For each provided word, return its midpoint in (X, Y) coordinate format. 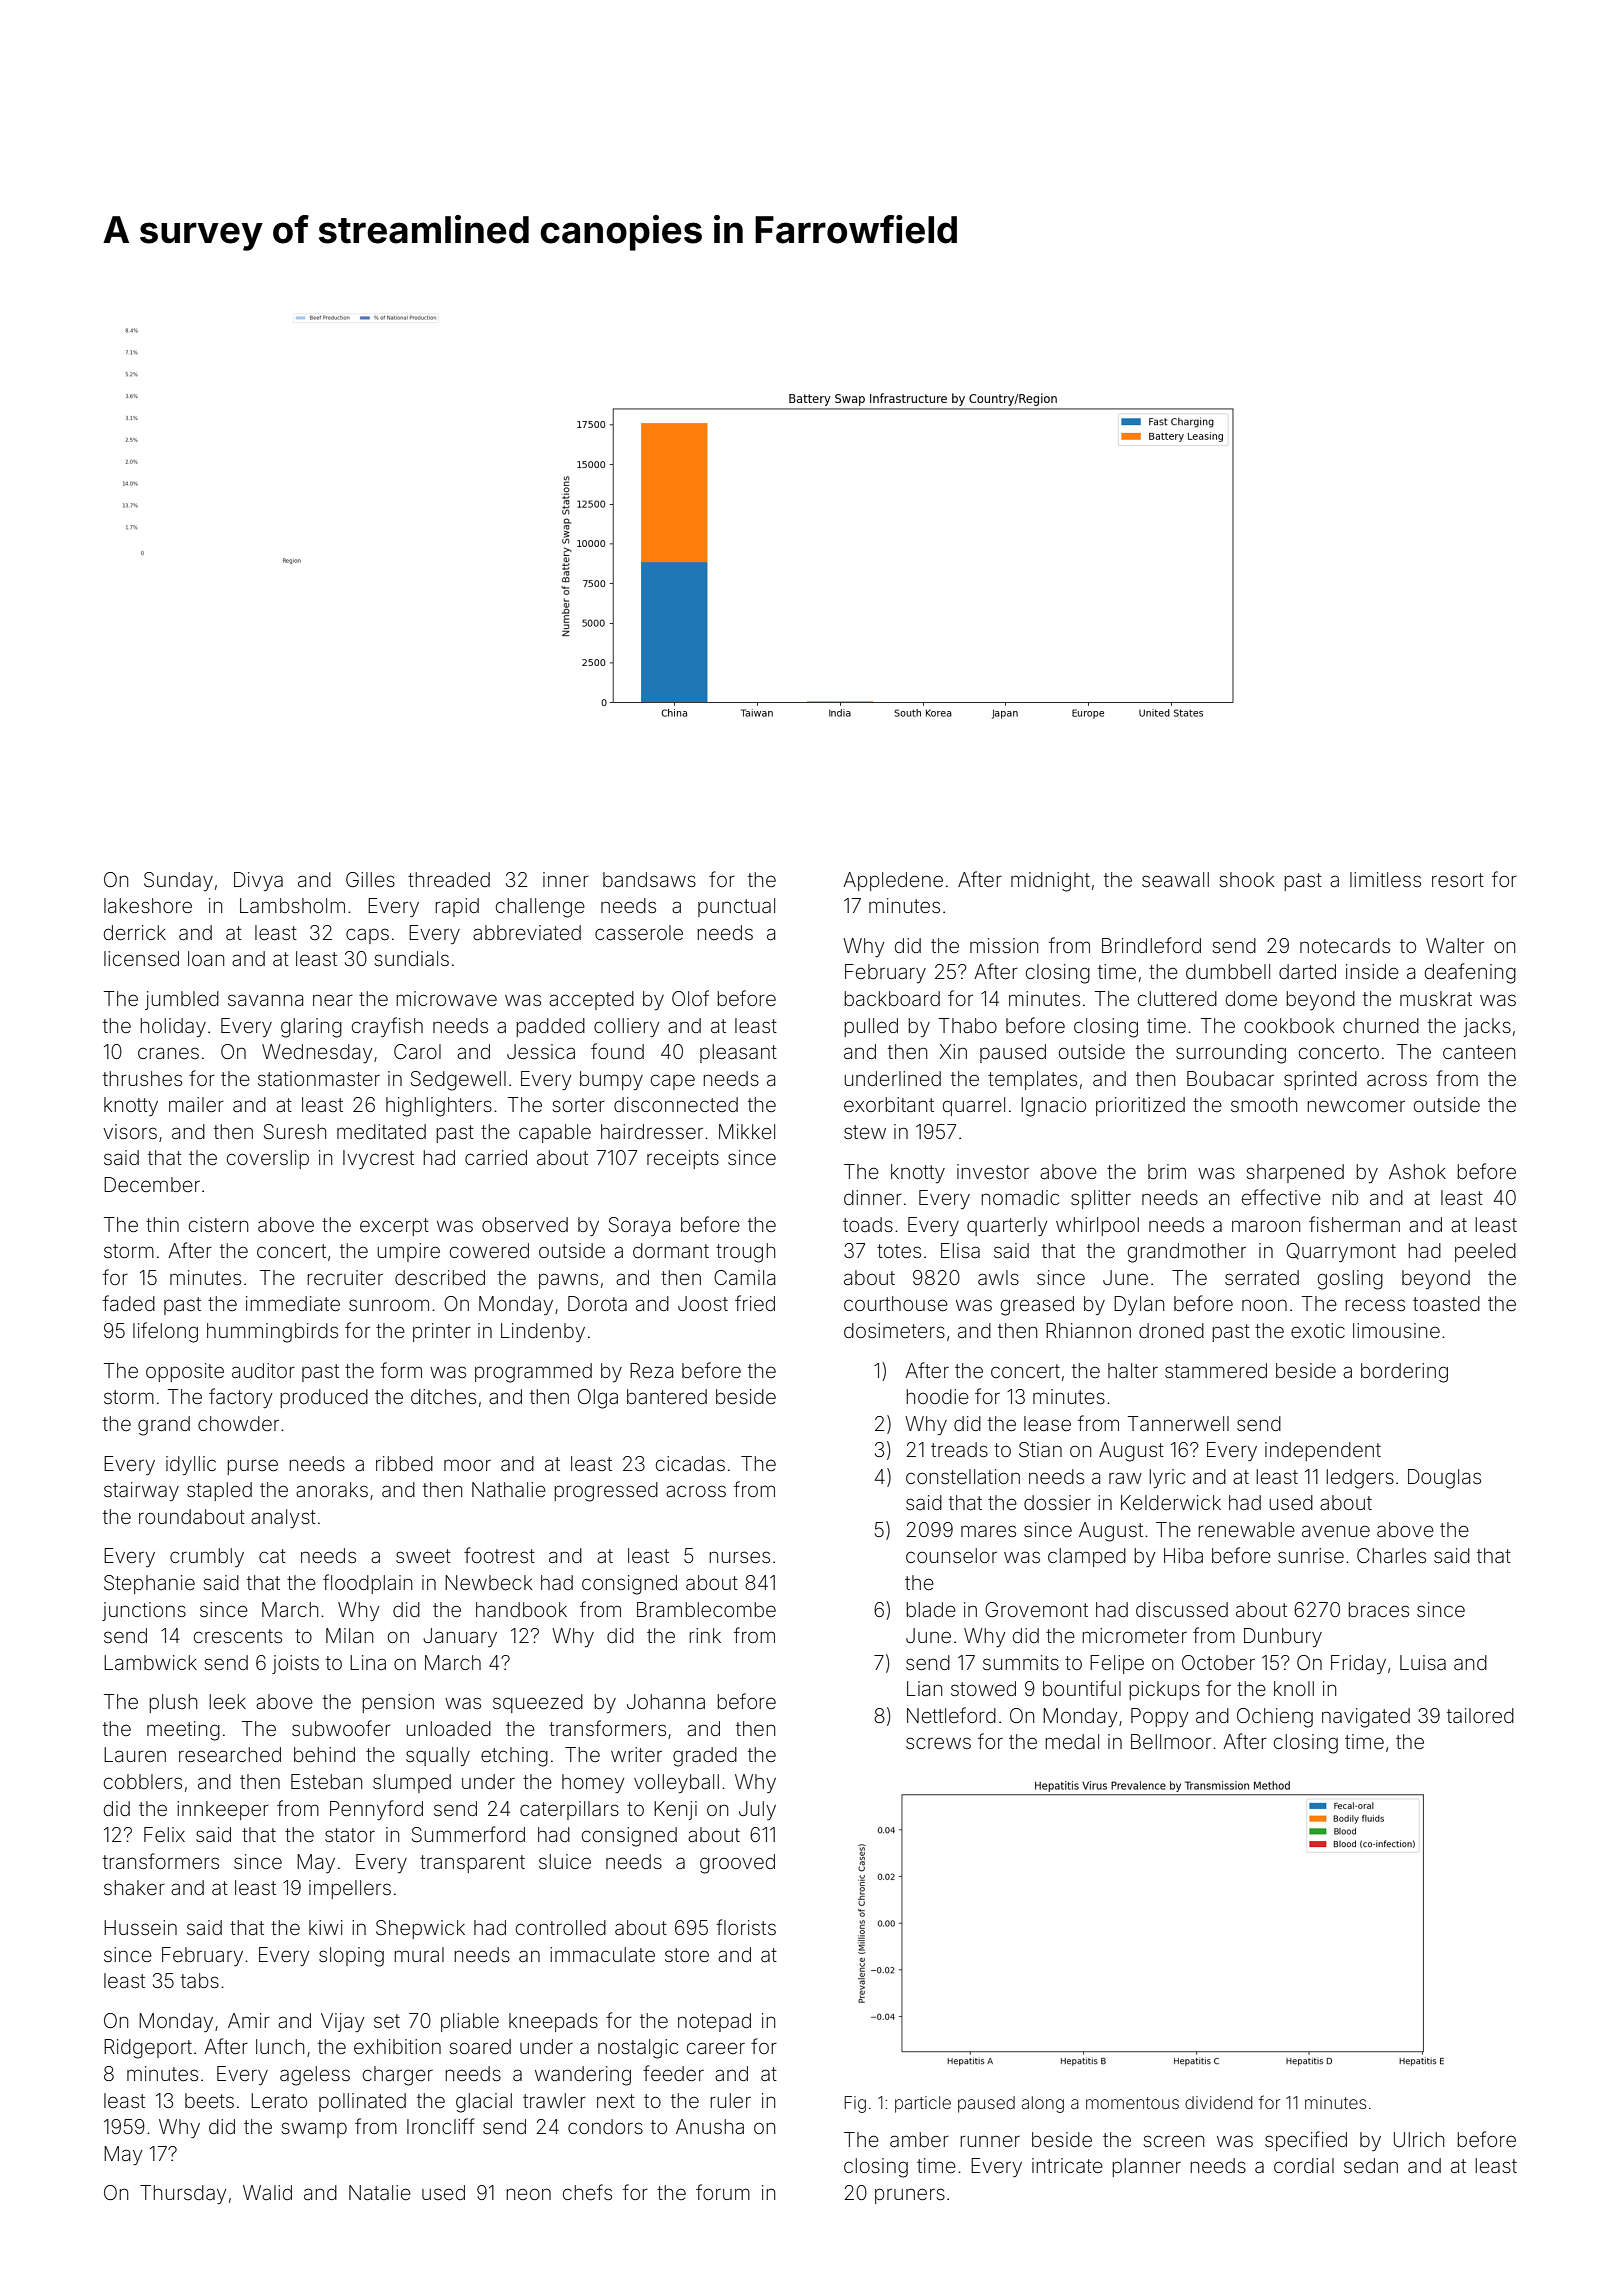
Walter (1455, 945)
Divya (258, 881)
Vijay (342, 2022)
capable (555, 1133)
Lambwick (150, 1662)
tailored (1480, 1715)
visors (130, 1131)
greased (1037, 1306)
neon (528, 2194)
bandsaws (649, 879)
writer (636, 1754)
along (1043, 2104)
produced (324, 1398)
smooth (1264, 1104)
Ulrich (1419, 2139)
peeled (1485, 1252)
